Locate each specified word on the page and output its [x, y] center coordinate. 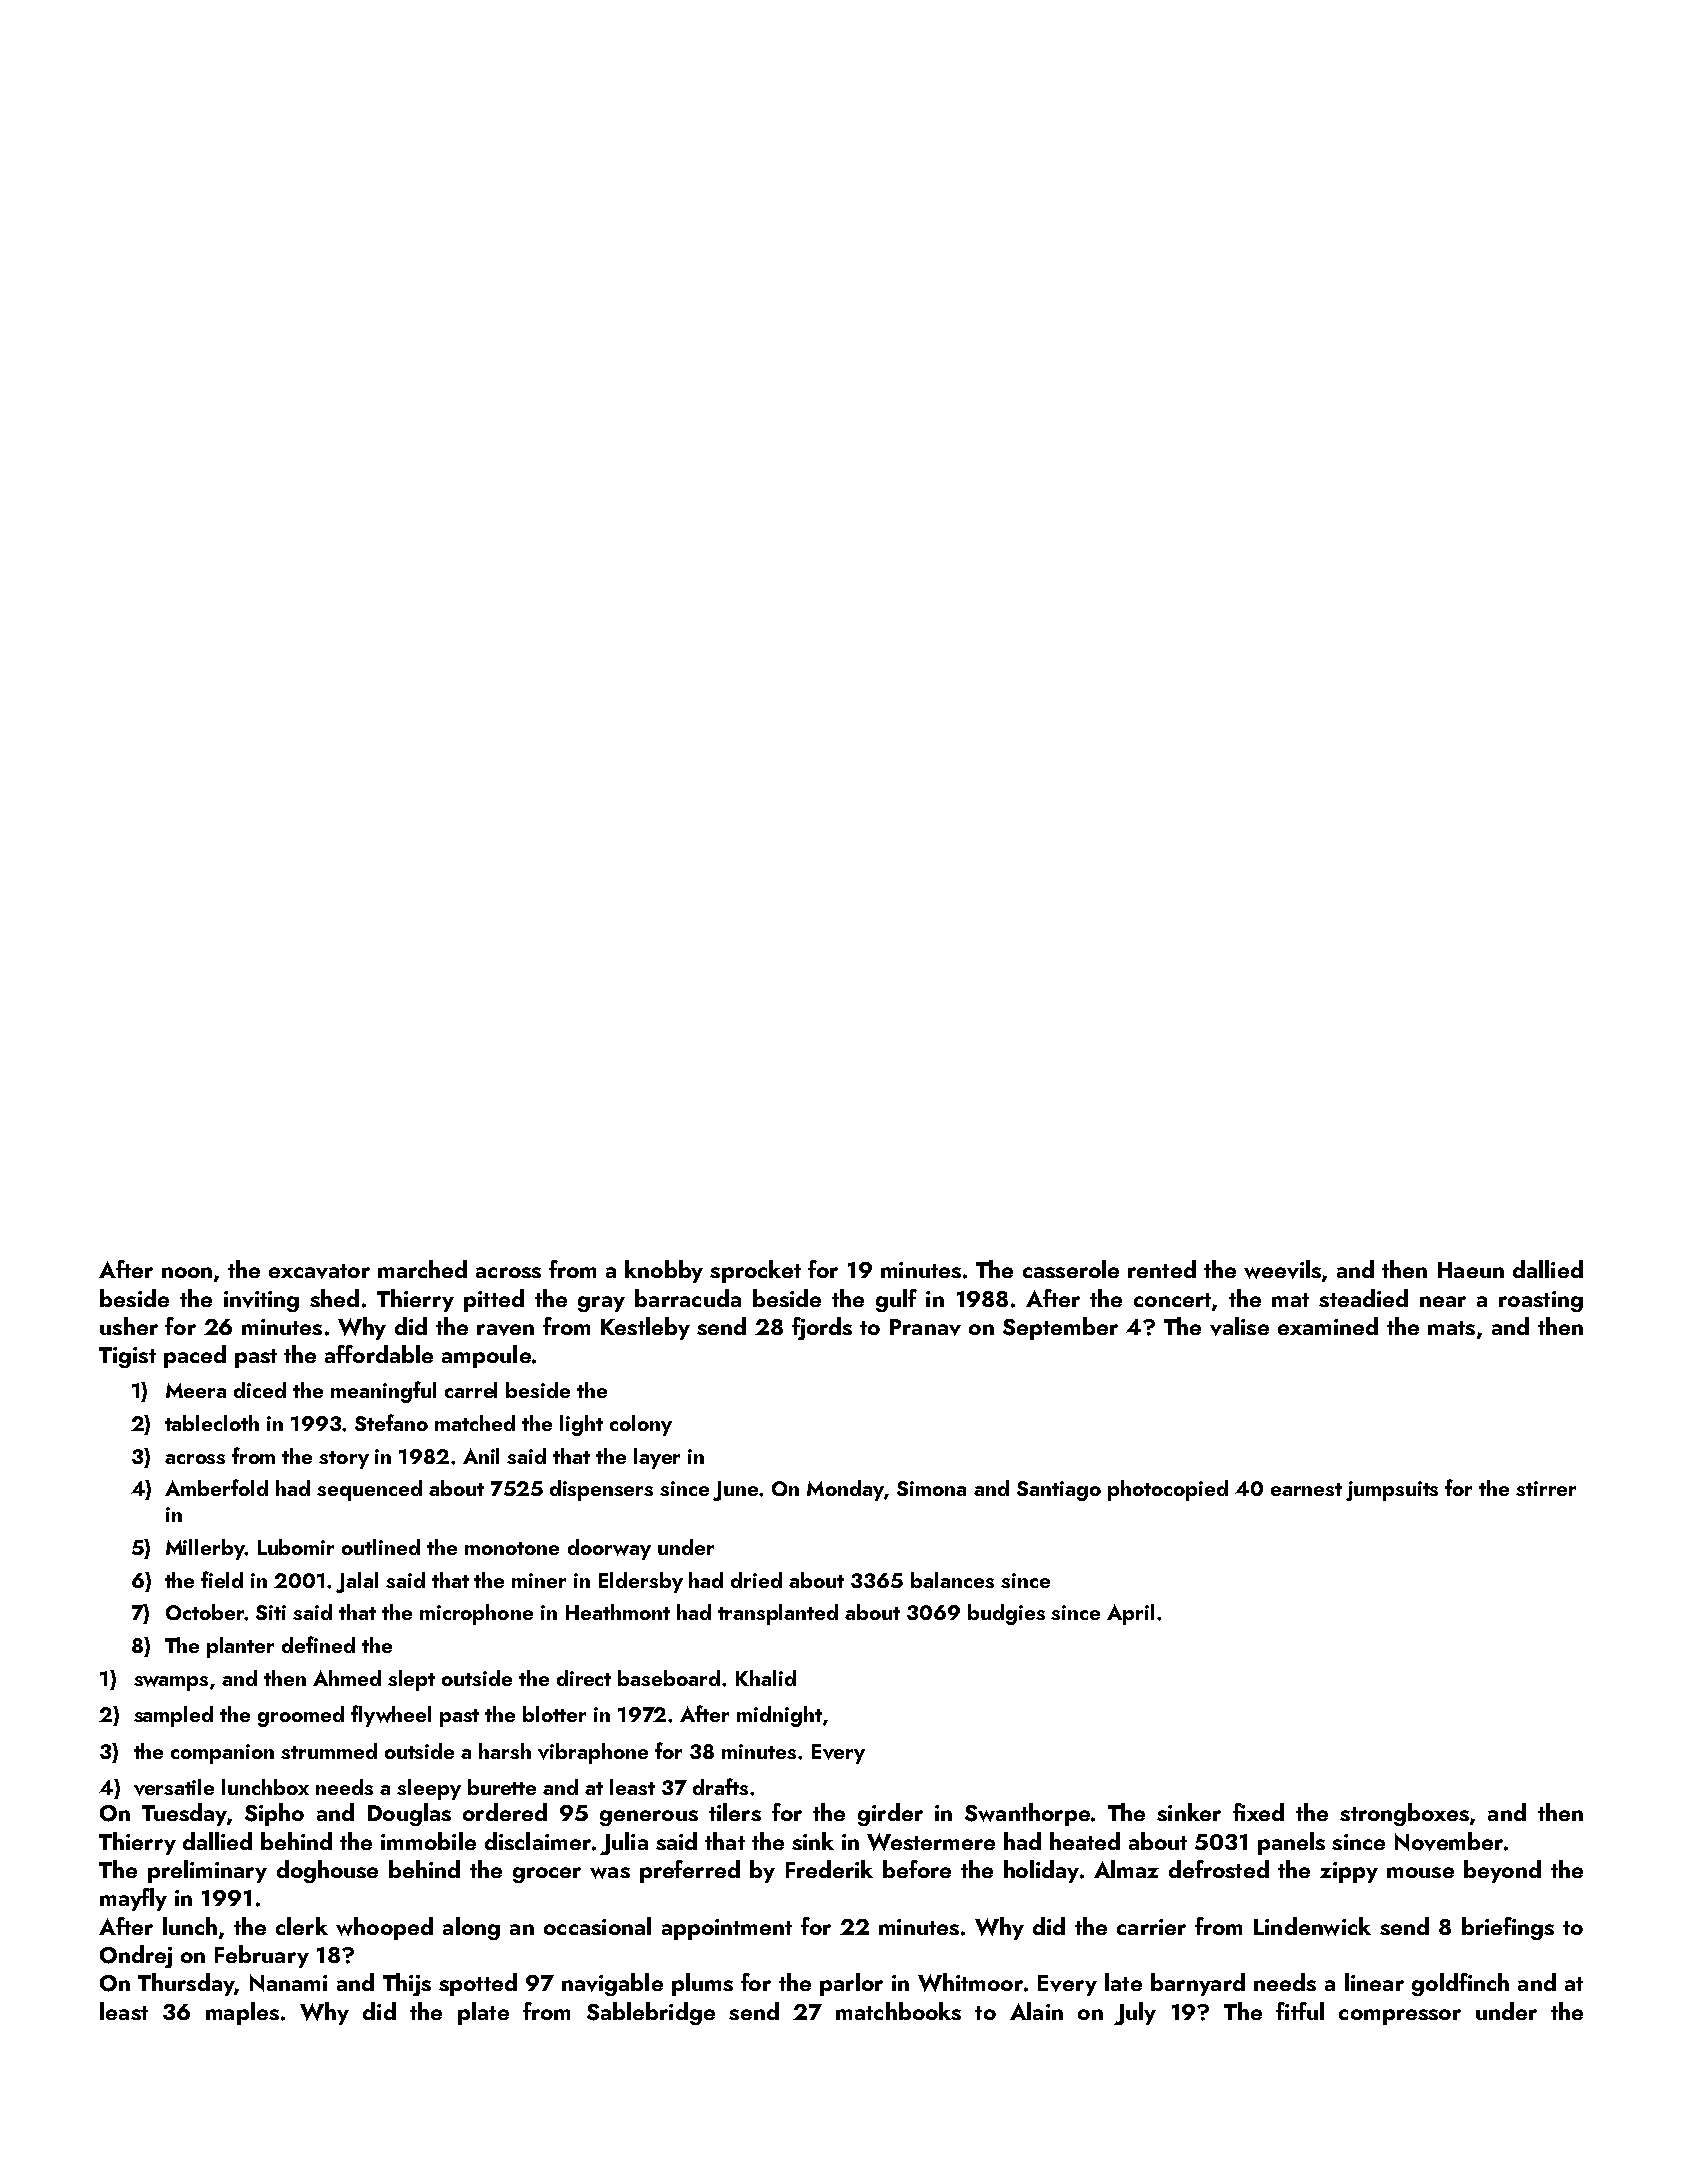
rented [1162, 1269]
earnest [1306, 1489]
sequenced [369, 1490]
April [1130, 1614]
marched [422, 1269]
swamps [171, 1683]
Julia [624, 1843]
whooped [384, 1928]
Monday [845, 1490]
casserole [1071, 1269]
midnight [779, 1716]
